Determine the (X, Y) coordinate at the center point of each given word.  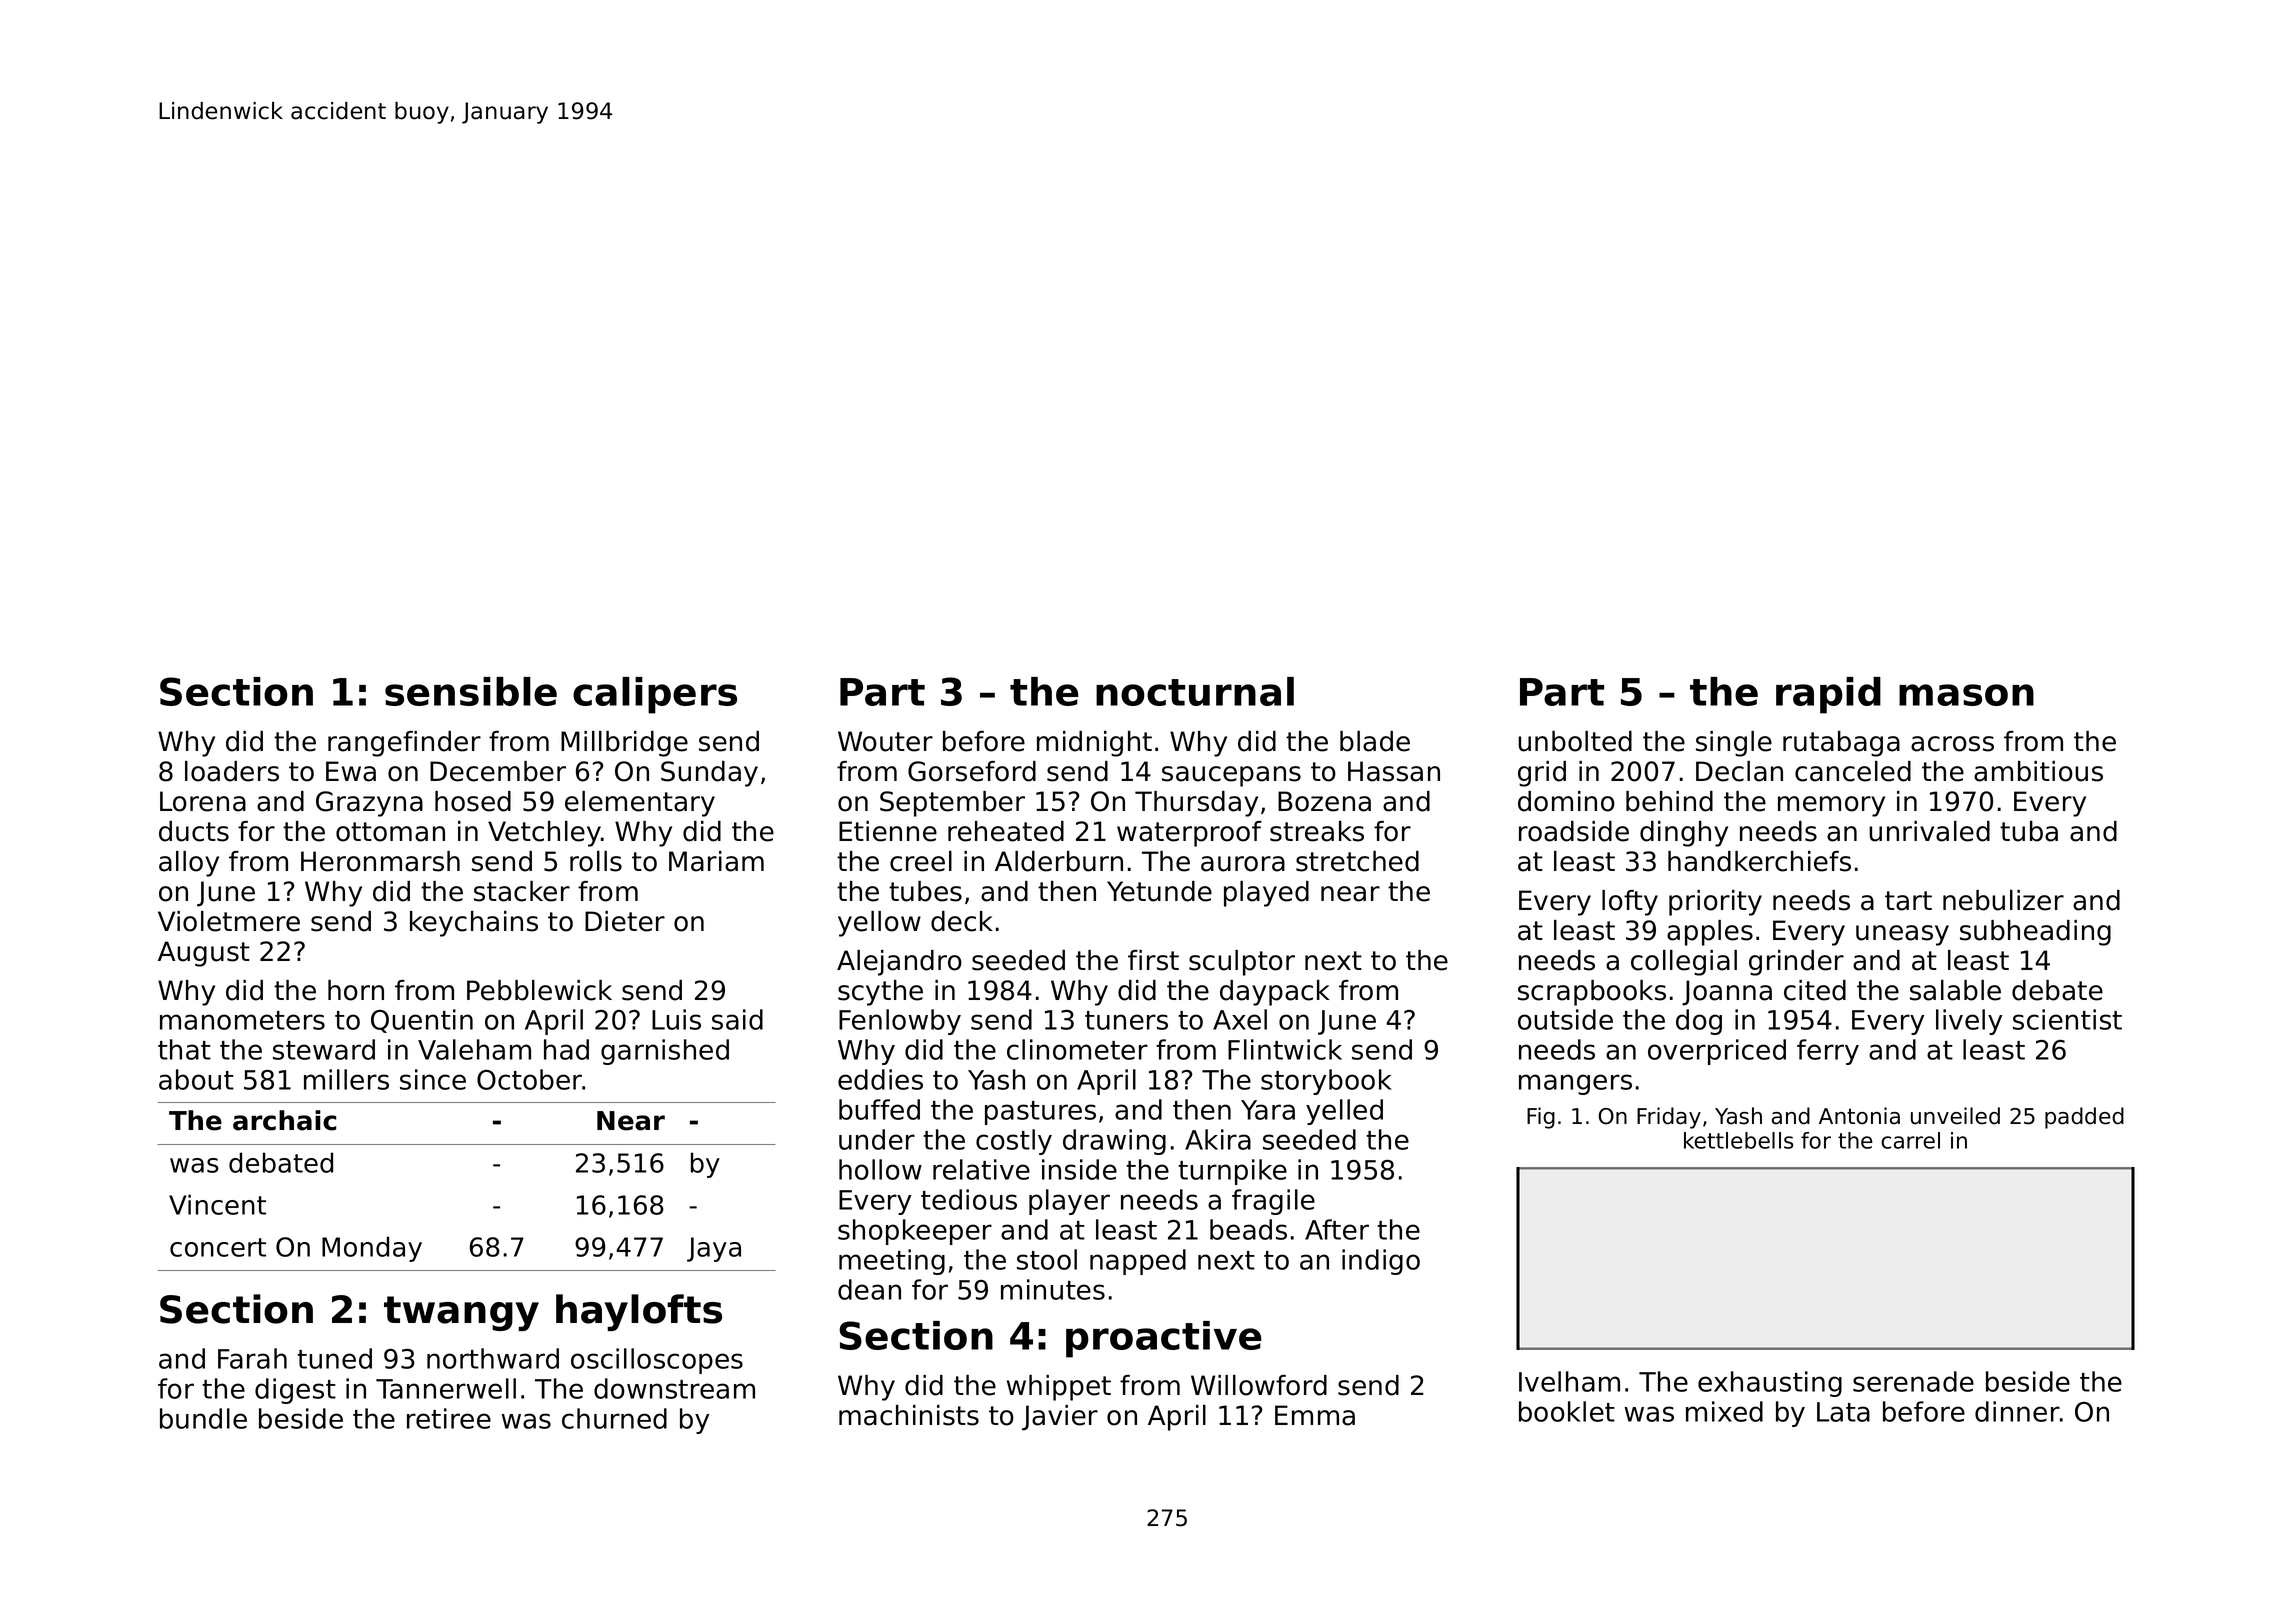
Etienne (888, 831)
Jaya (714, 1249)
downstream (674, 1388)
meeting (892, 1262)
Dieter (625, 921)
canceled (1853, 771)
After (1337, 1229)
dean (869, 1289)
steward (324, 1049)
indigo (1381, 1262)
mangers (1575, 1084)
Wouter (885, 741)
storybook (1326, 1082)
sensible (471, 691)
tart (1908, 901)
